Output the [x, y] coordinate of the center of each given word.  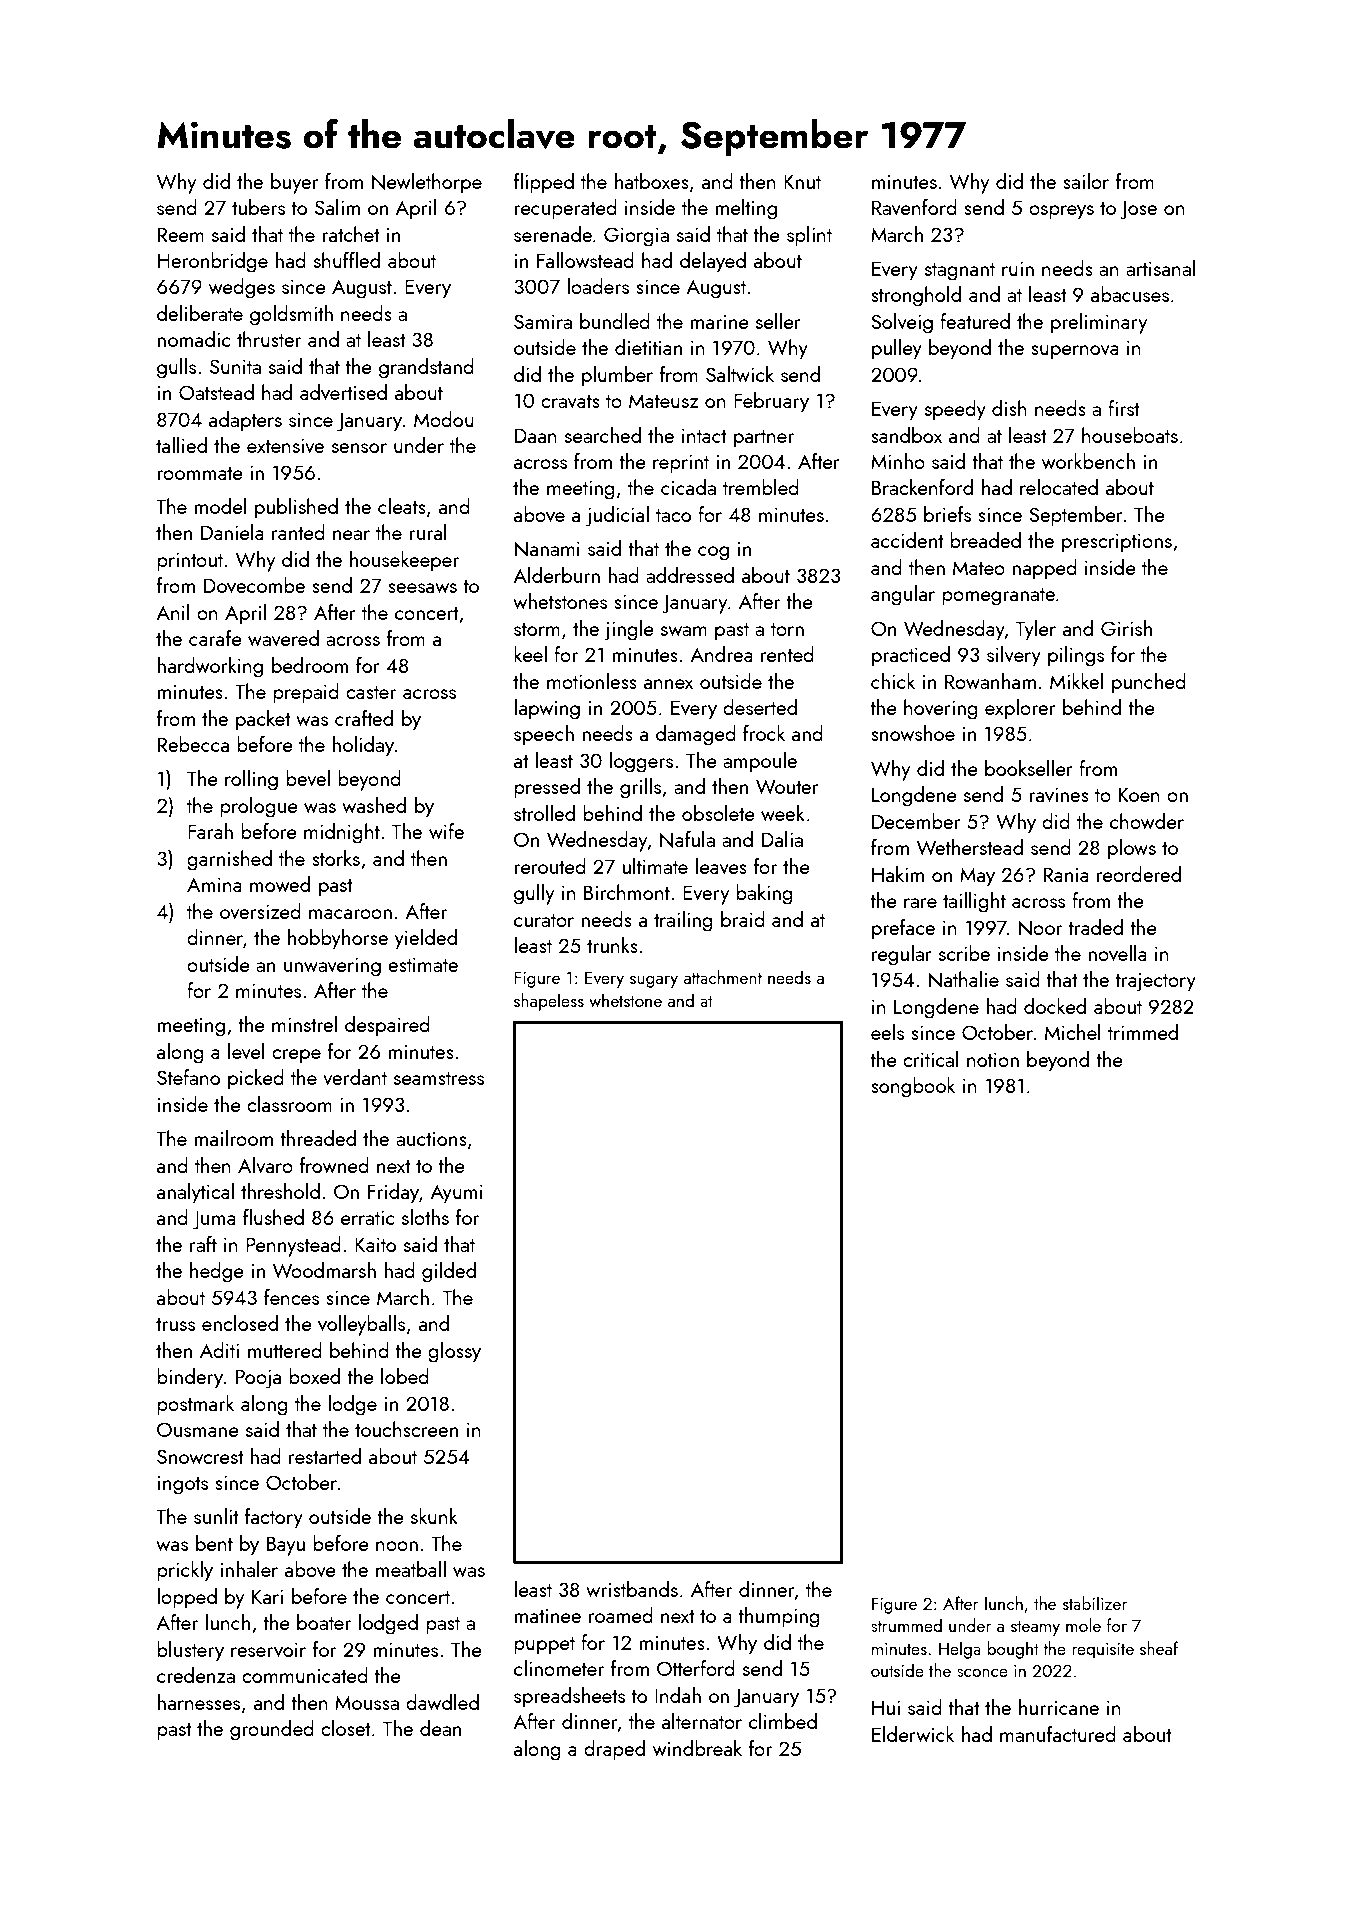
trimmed [1143, 1032]
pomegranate [998, 597]
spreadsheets [569, 1697]
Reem [181, 234]
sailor [1086, 181]
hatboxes [652, 181]
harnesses [199, 1702]
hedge [216, 1272]
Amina [214, 884]
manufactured [1058, 1734]
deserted [760, 707]
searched [603, 435]
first [1123, 408]
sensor [359, 448]
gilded [449, 1272]
